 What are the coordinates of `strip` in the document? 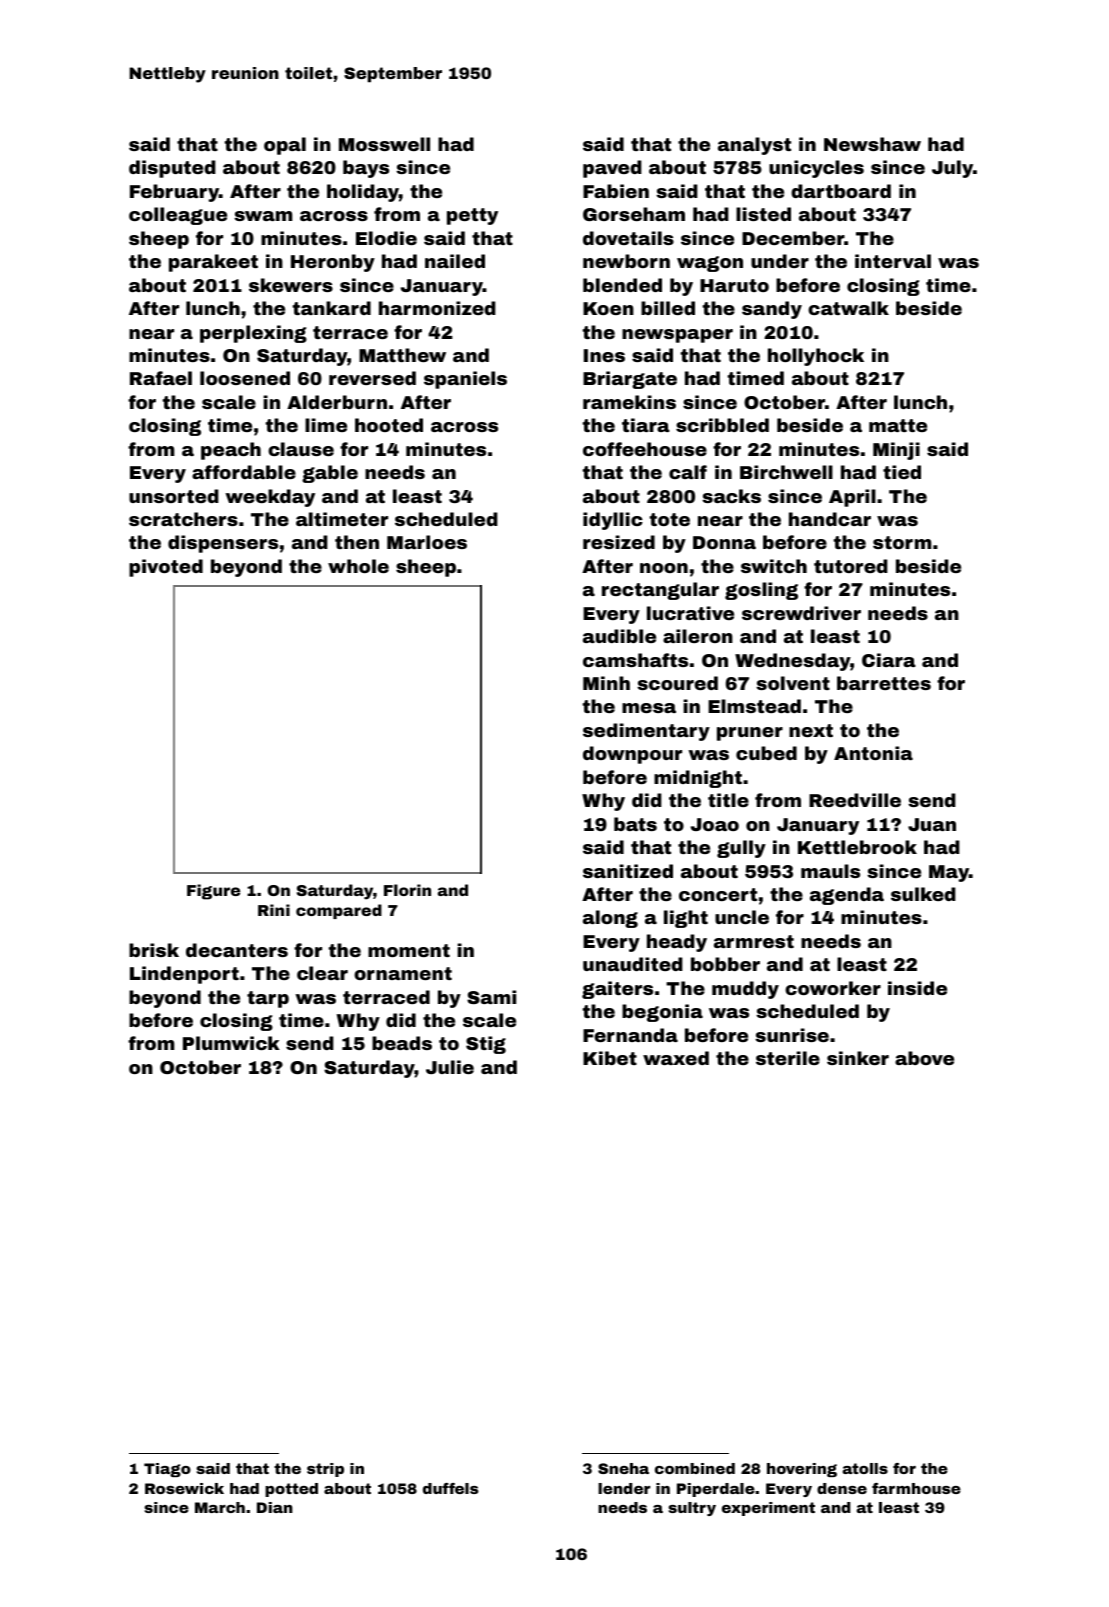 It's located at (325, 1470).
